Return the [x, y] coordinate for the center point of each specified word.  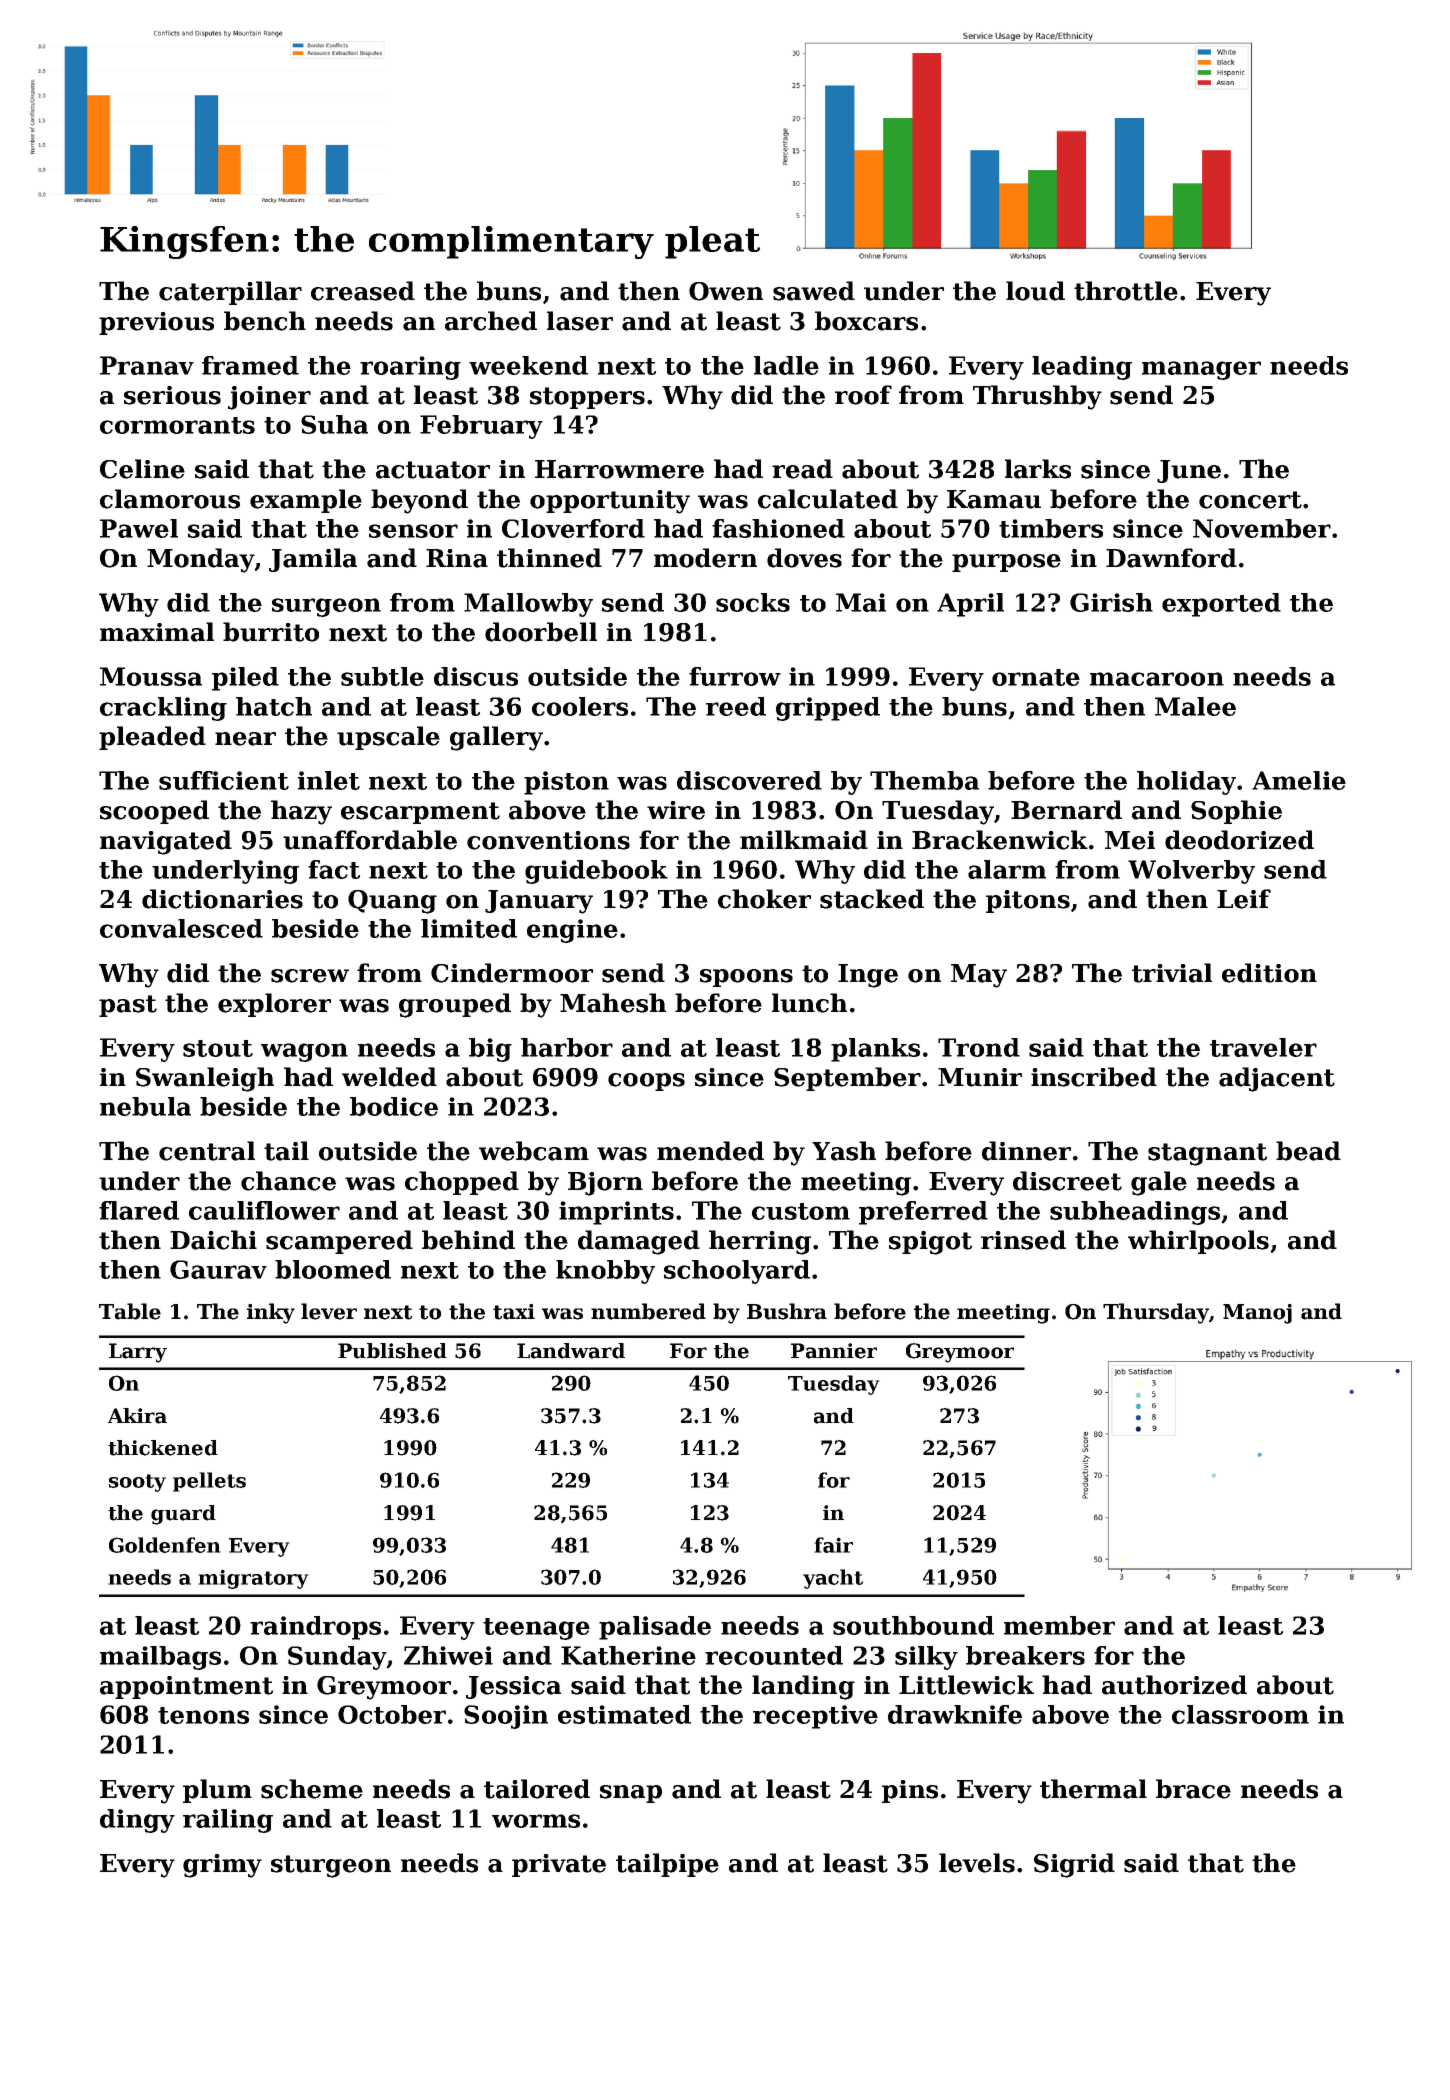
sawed [814, 291]
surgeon [326, 607]
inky [271, 1313]
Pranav [147, 365]
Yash [844, 1151]
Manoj [1257, 1314]
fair [833, 1545]
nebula [145, 1106]
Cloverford [573, 528]
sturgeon [331, 1866]
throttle [1126, 291]
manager [1201, 370]
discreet [1067, 1181]
